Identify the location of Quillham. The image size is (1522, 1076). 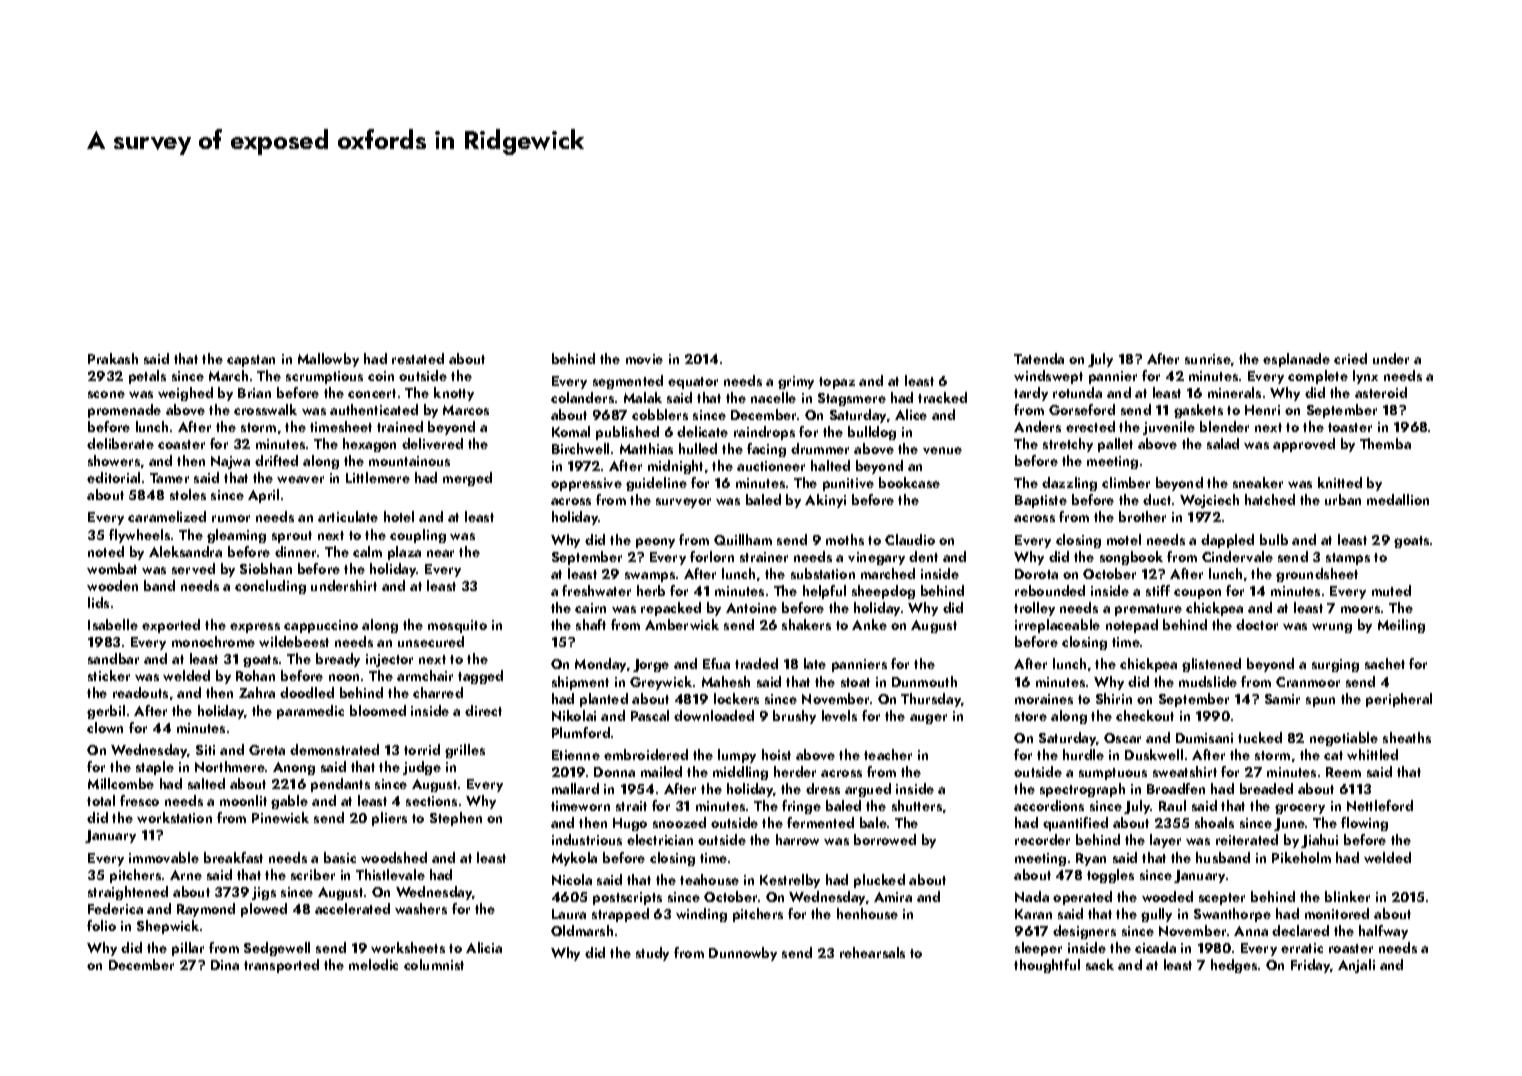
(743, 539).
